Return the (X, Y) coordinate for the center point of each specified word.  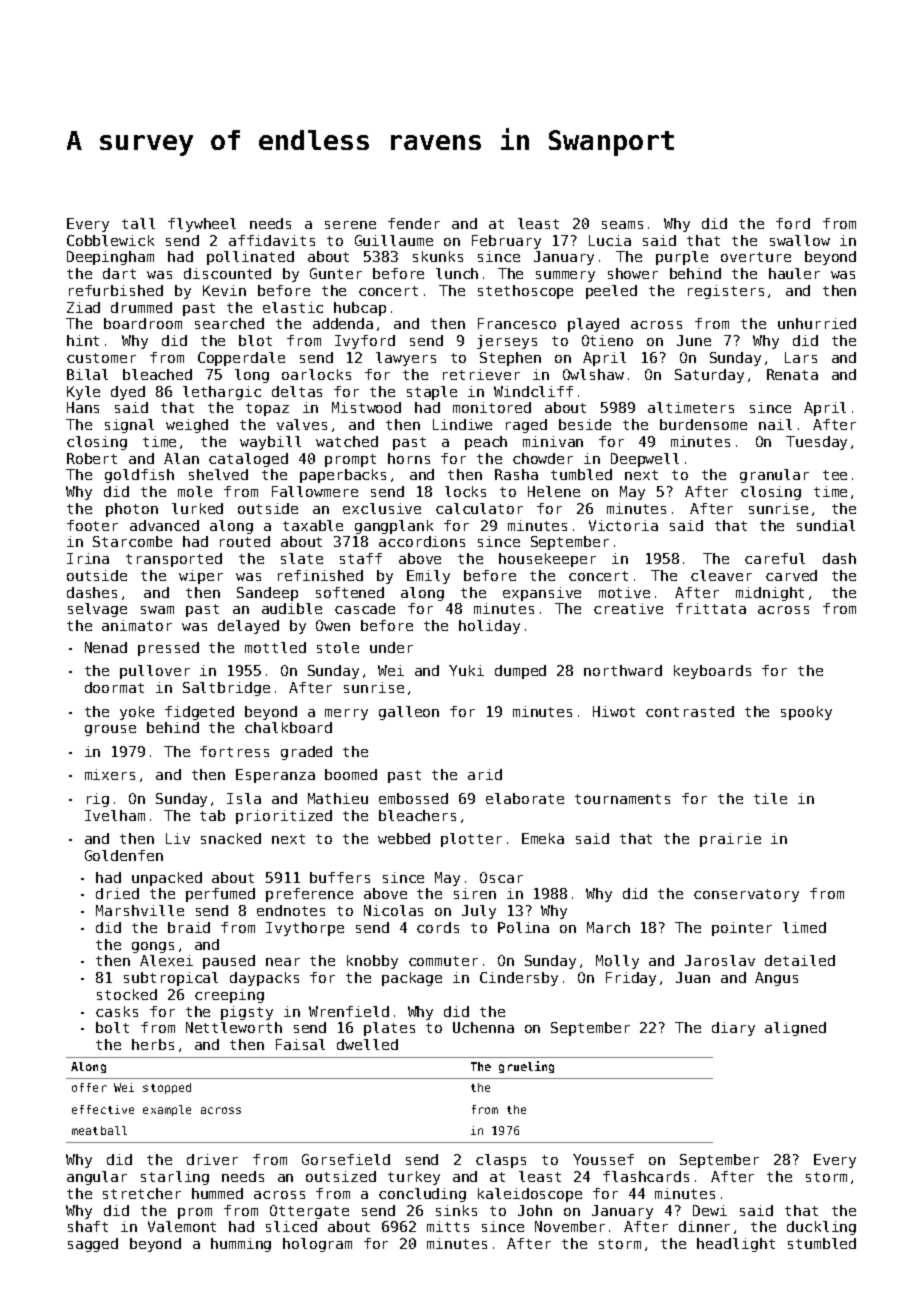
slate (302, 558)
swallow (800, 240)
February (506, 242)
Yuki (466, 670)
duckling (821, 1228)
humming (241, 1245)
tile (770, 798)
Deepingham (110, 258)
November (570, 1226)
